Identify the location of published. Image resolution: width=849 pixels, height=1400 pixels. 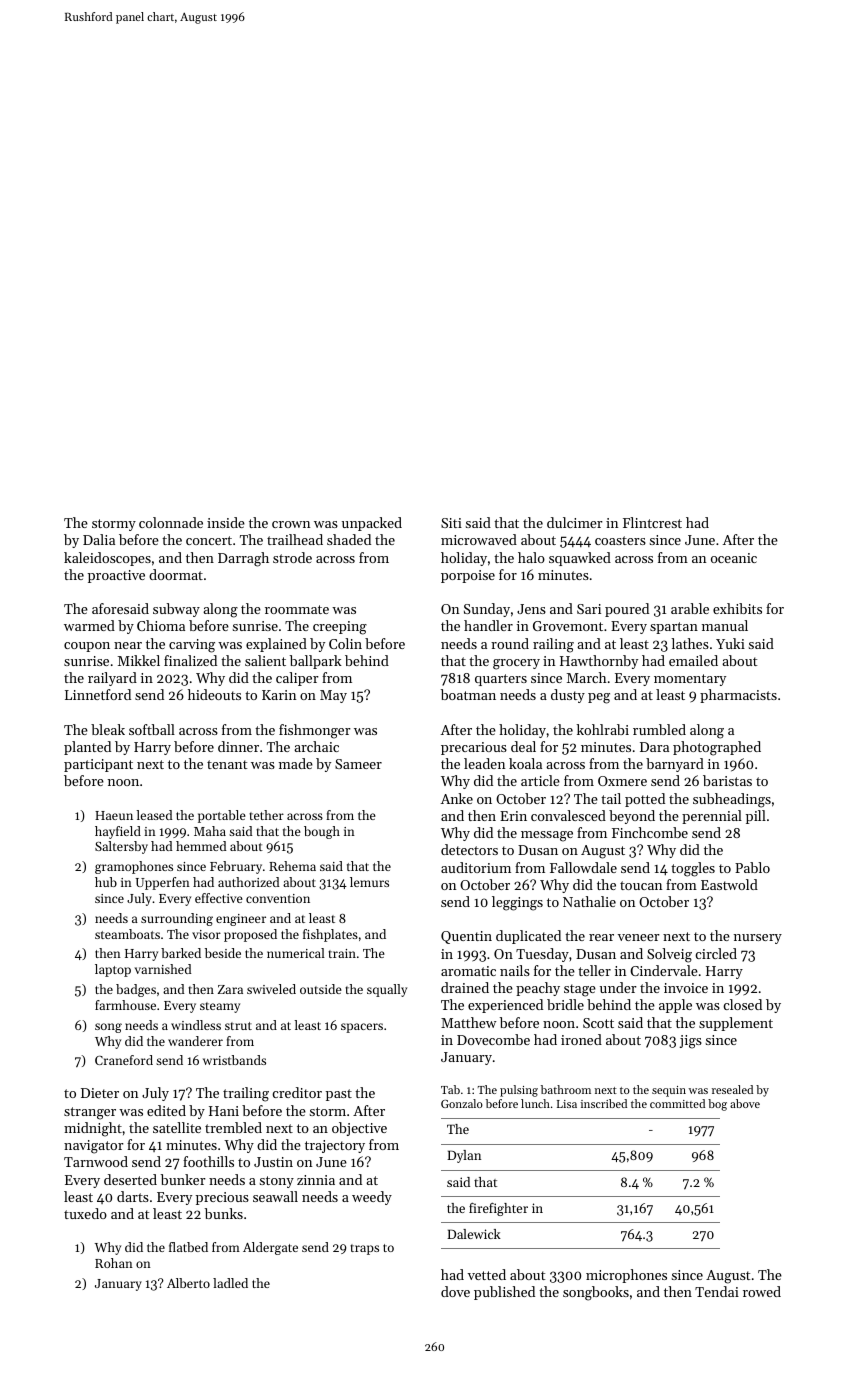
(504, 1293).
